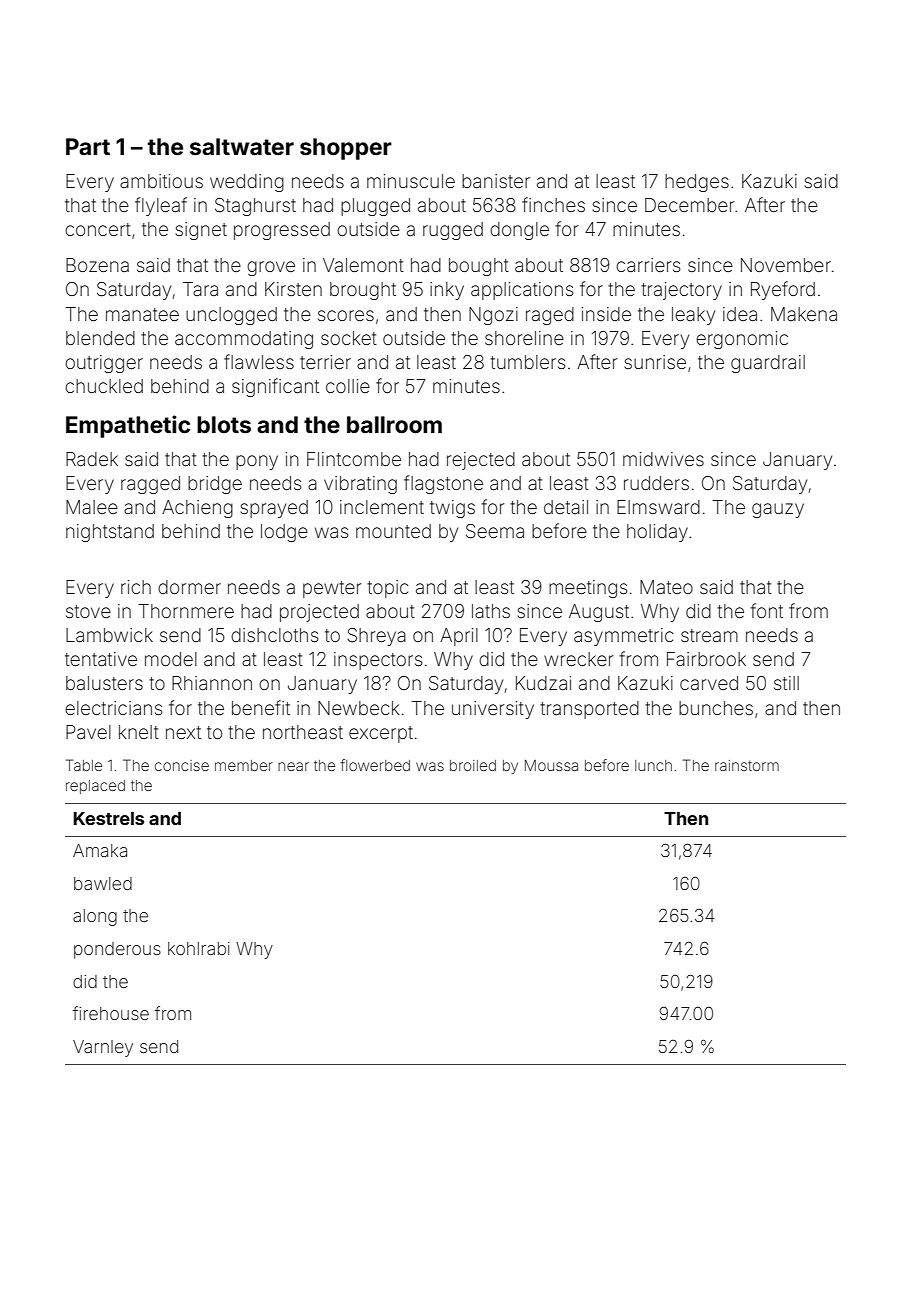 The height and width of the page is (1292, 910). What do you see at coordinates (740, 314) in the page?
I see `idea` at bounding box center [740, 314].
